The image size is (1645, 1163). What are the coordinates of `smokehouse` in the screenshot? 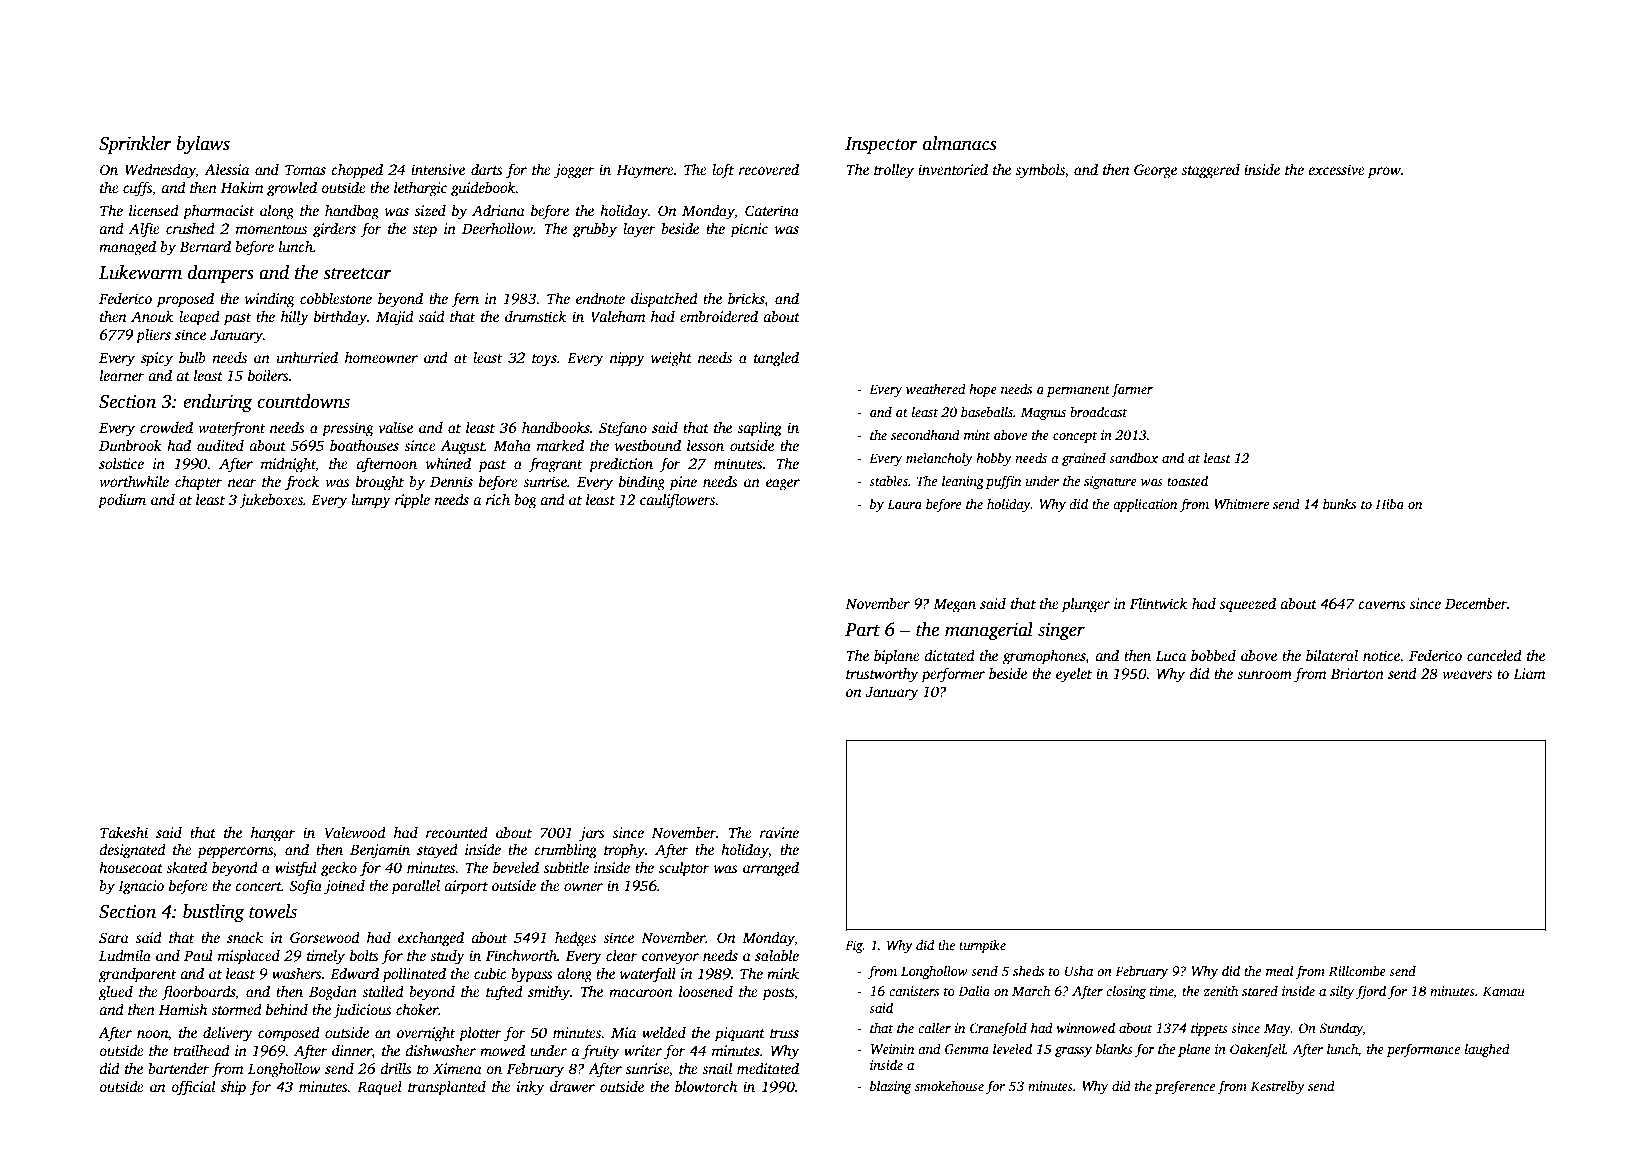 It's located at (949, 1085).
